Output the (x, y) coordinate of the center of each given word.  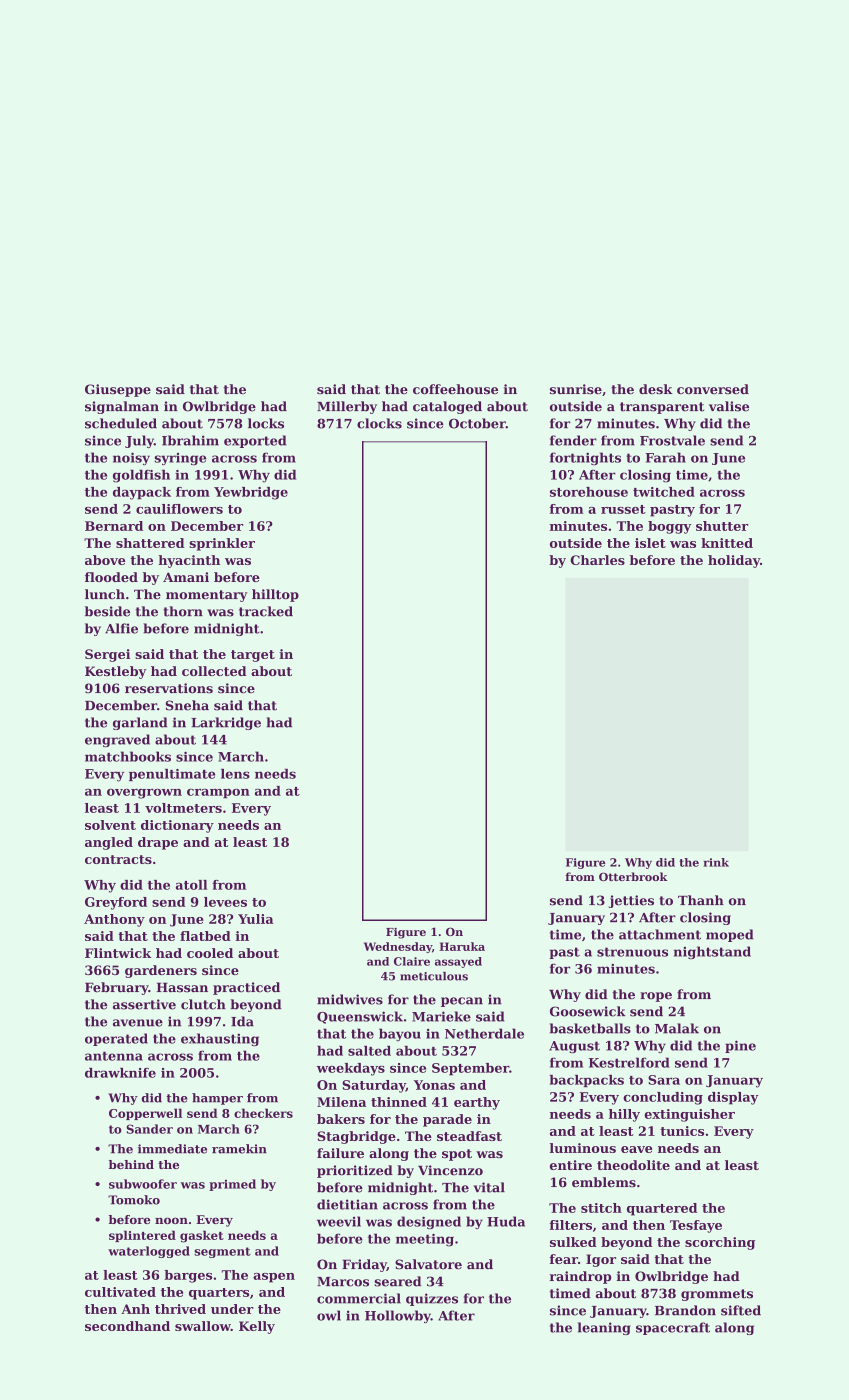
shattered (150, 543)
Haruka (462, 946)
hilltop (275, 595)
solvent (110, 825)
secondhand (127, 1326)
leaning (604, 1328)
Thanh (701, 900)
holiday (734, 561)
